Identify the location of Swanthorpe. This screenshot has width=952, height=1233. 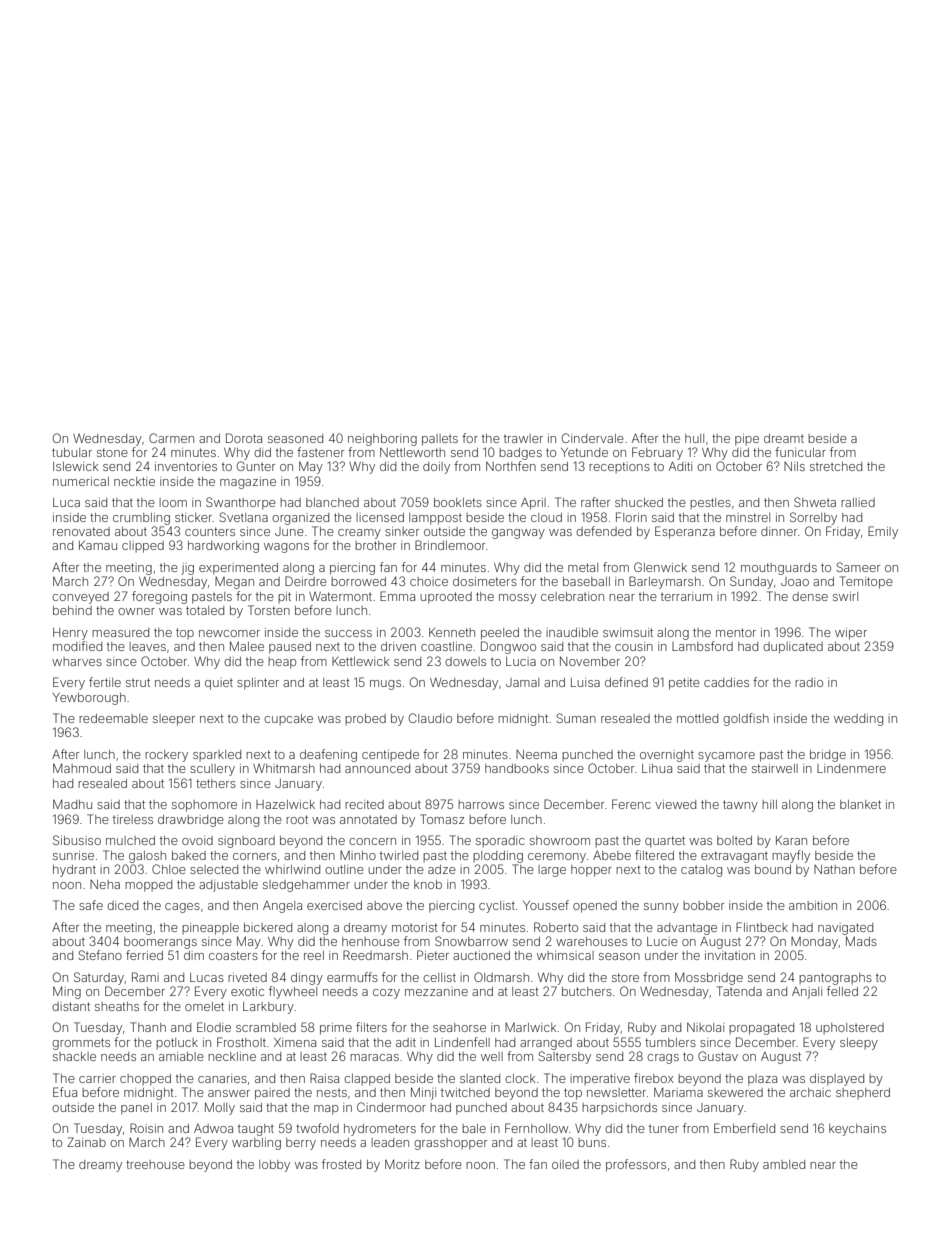
(241, 503).
